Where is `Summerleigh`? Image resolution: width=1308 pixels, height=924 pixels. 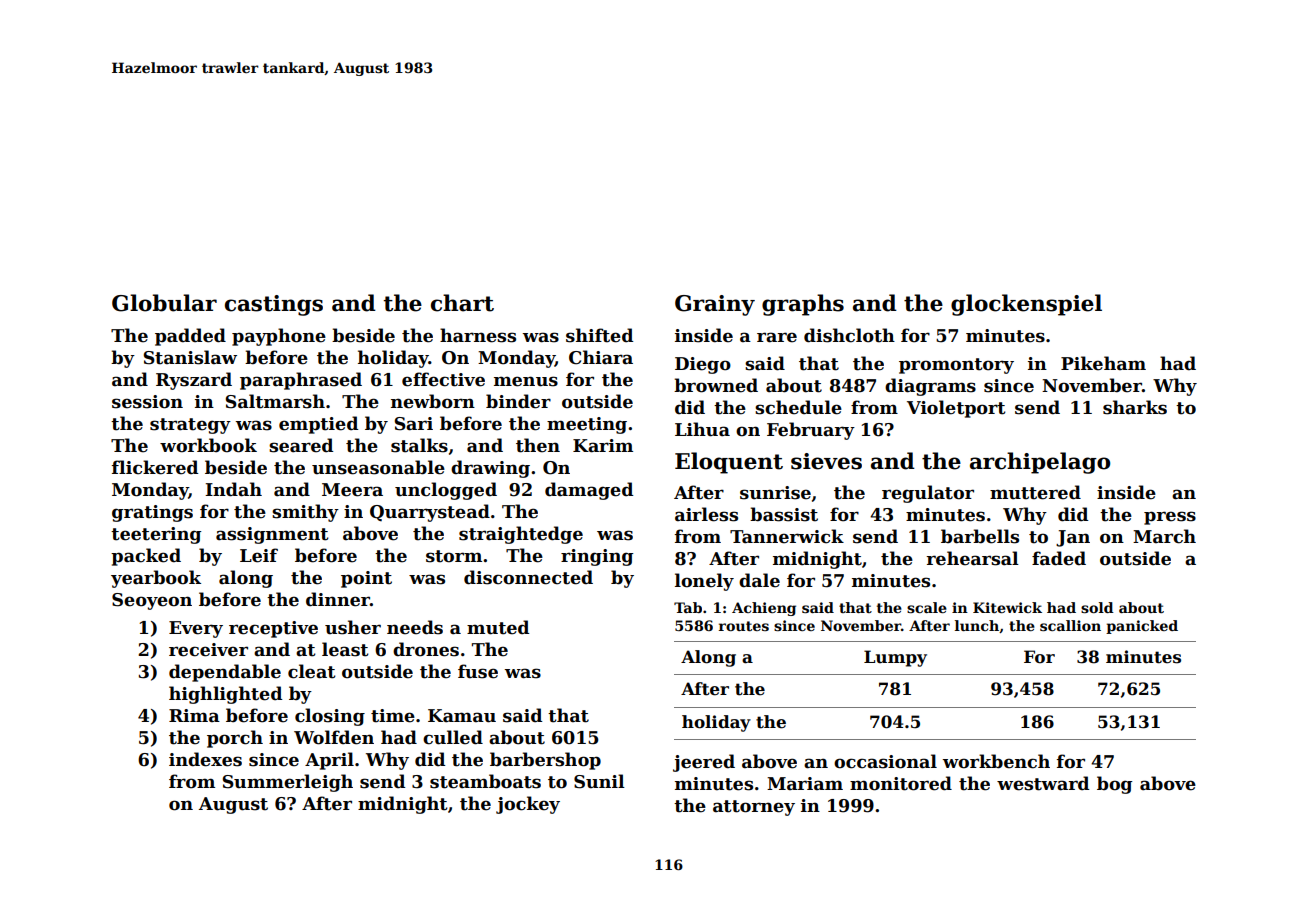
Summerleigh is located at coordinates (288, 783).
